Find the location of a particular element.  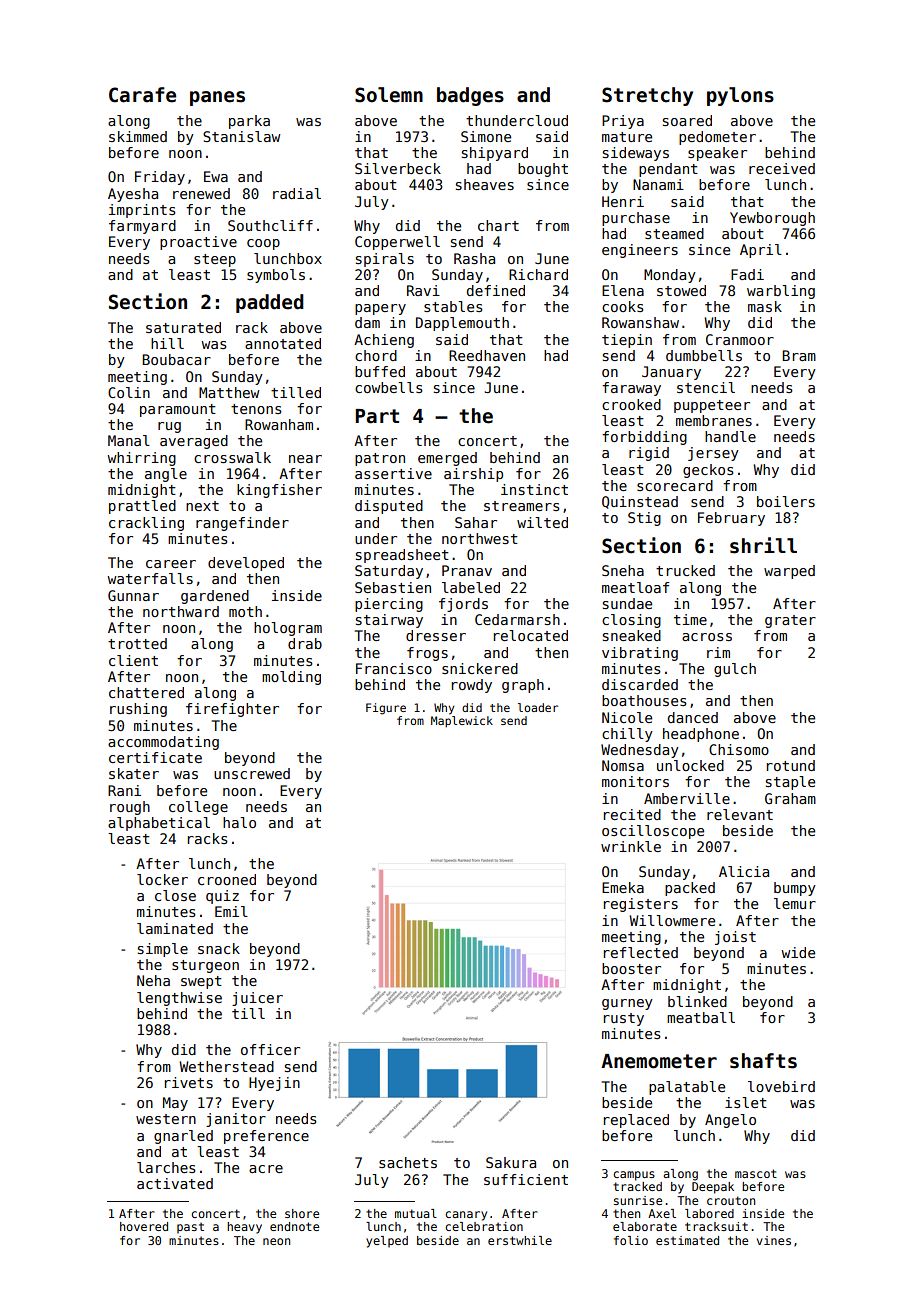

locker is located at coordinates (162, 879).
